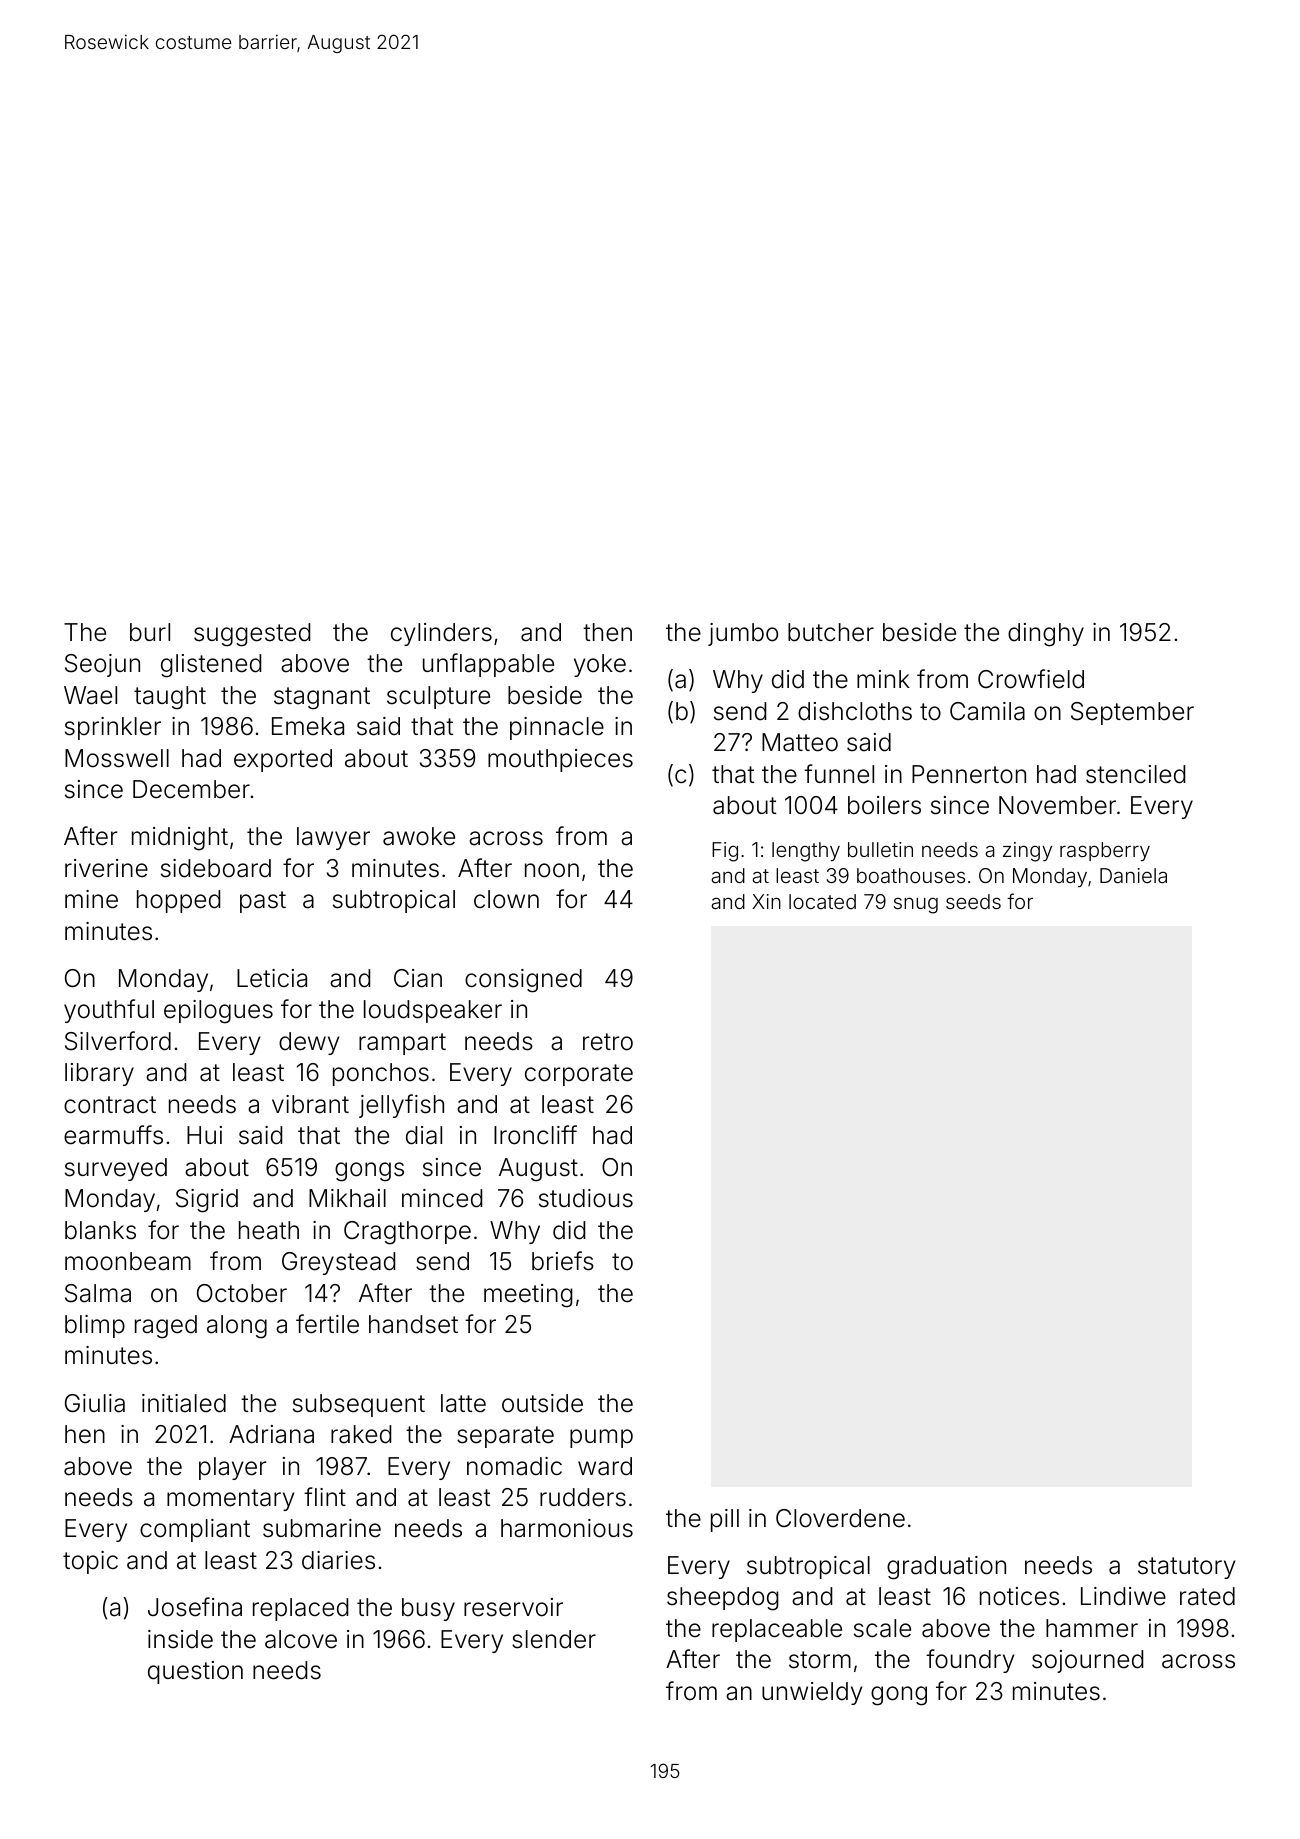  Describe the element at coordinates (812, 1693) in the page. I see `unwieldy` at that location.
